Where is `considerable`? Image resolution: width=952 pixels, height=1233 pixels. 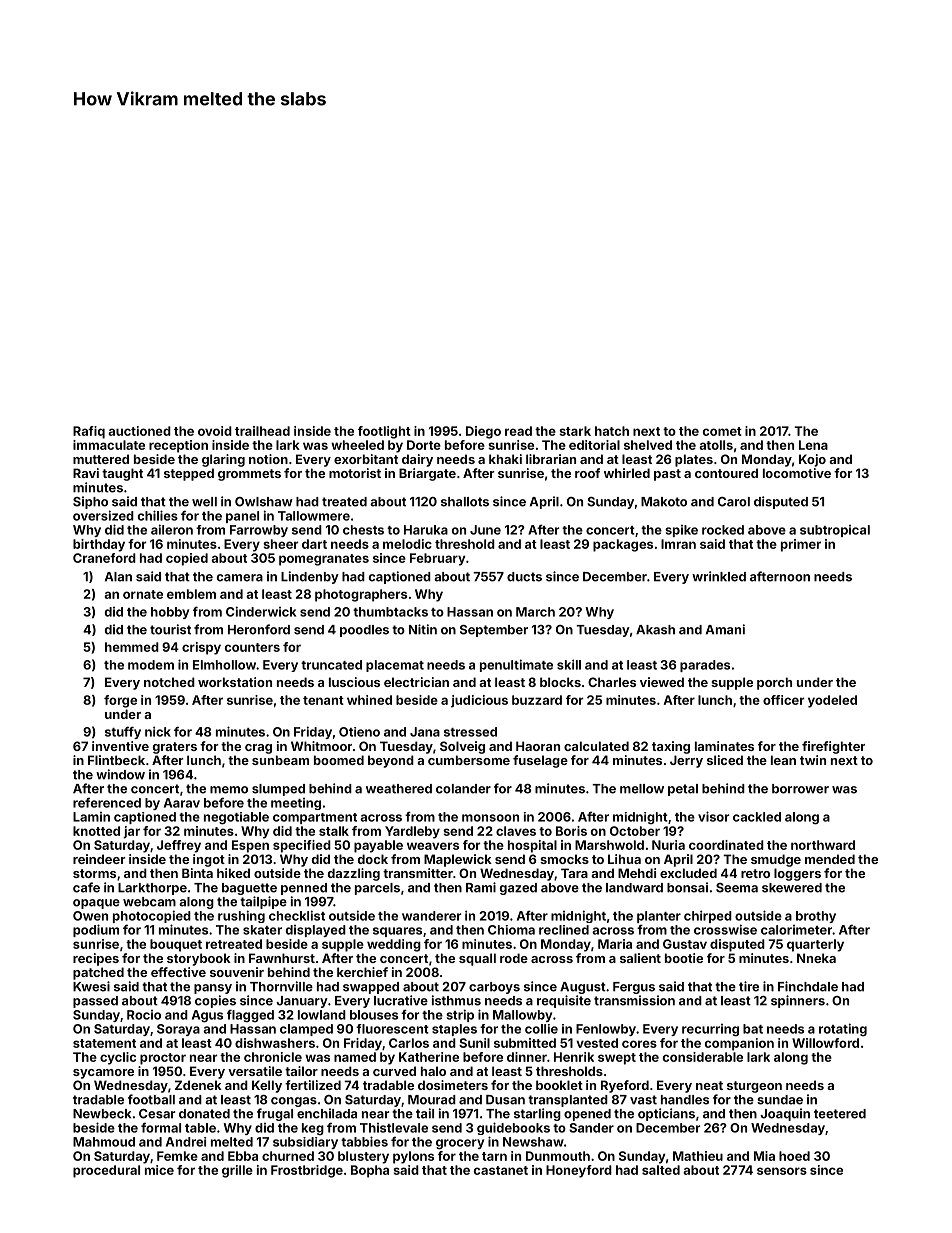 considerable is located at coordinates (703, 1057).
